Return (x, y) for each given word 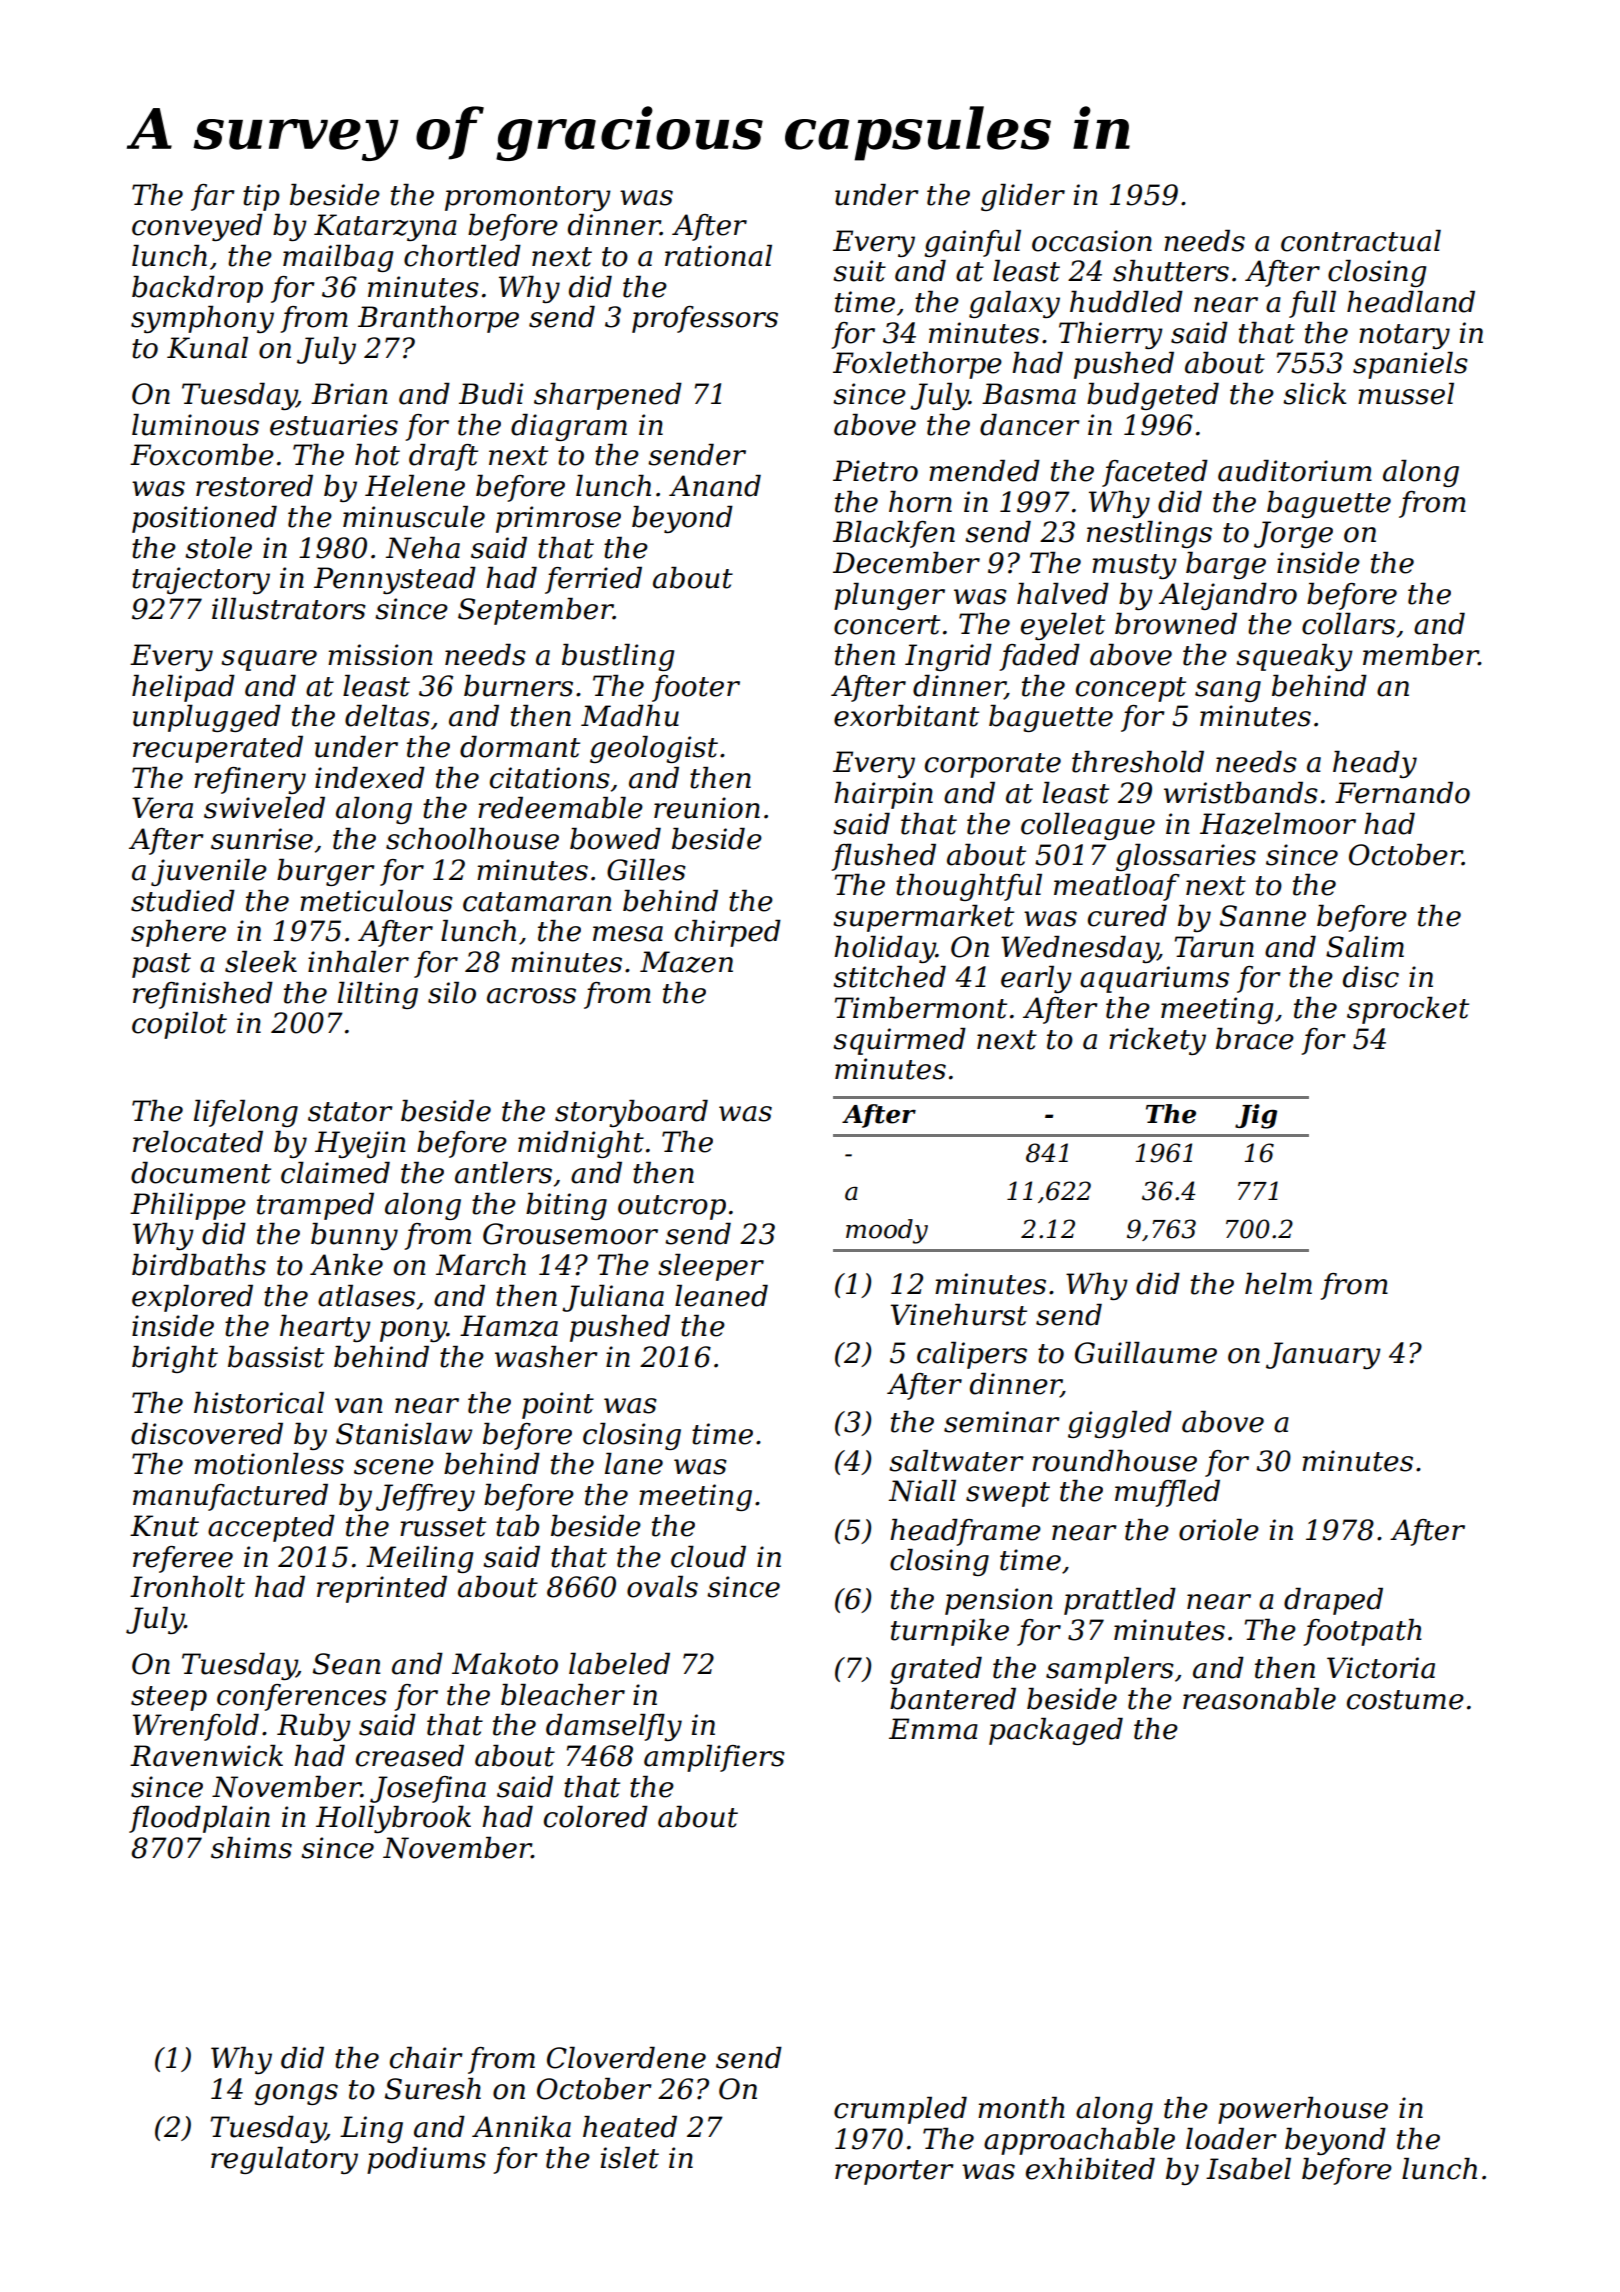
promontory (528, 198)
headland (1411, 302)
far (213, 197)
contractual (1361, 241)
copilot (179, 1025)
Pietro (875, 471)
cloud (708, 1557)
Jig (1256, 1116)
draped (1333, 1601)
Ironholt (187, 1587)
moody (887, 1231)
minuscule (414, 517)
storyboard (631, 1113)
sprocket (1408, 1010)
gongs (296, 2094)
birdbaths (199, 1265)
